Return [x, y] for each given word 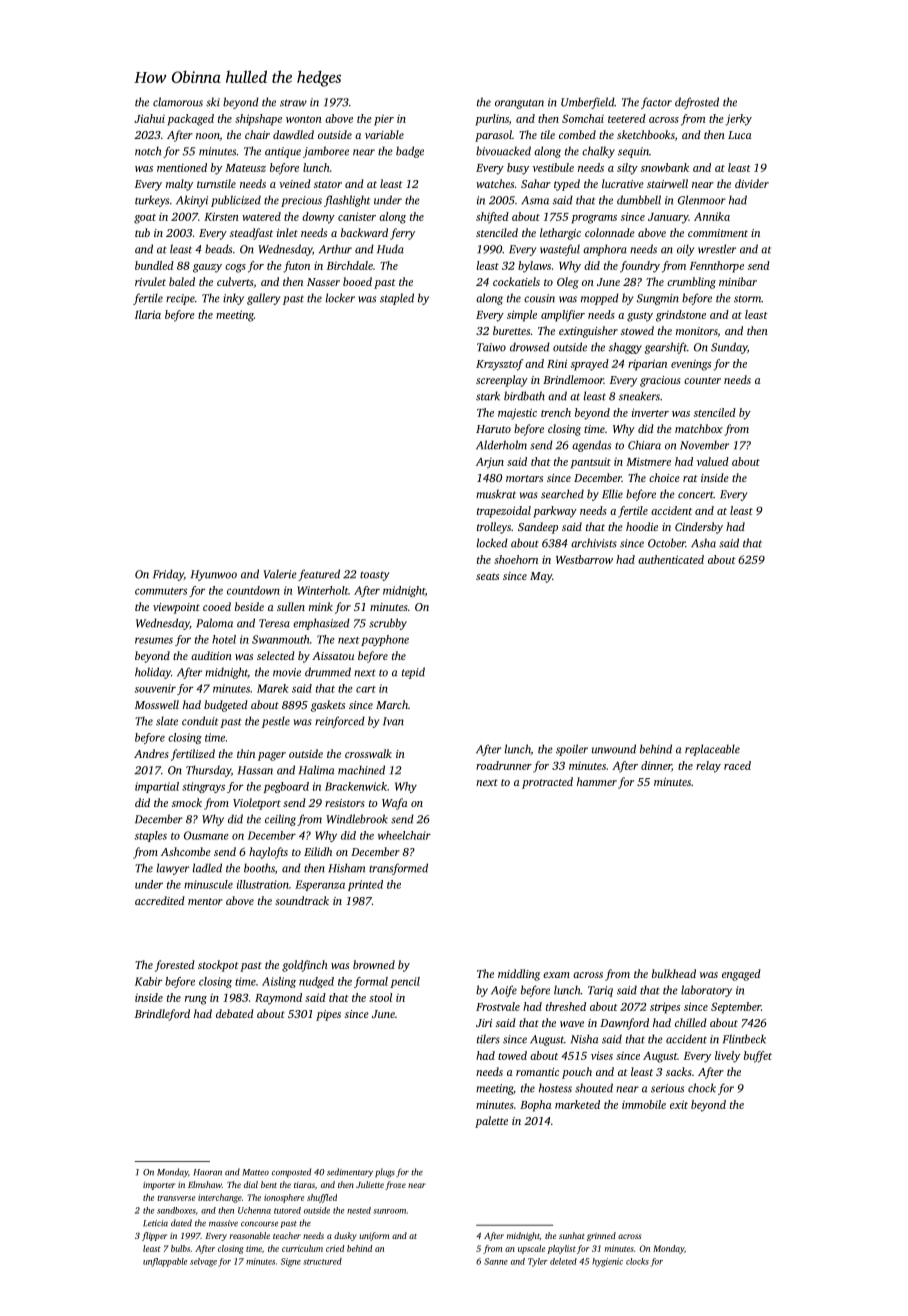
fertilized [193, 755]
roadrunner [504, 765]
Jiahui [149, 118]
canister [357, 216]
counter [702, 380]
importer [159, 1186]
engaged [741, 975]
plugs [385, 1173]
